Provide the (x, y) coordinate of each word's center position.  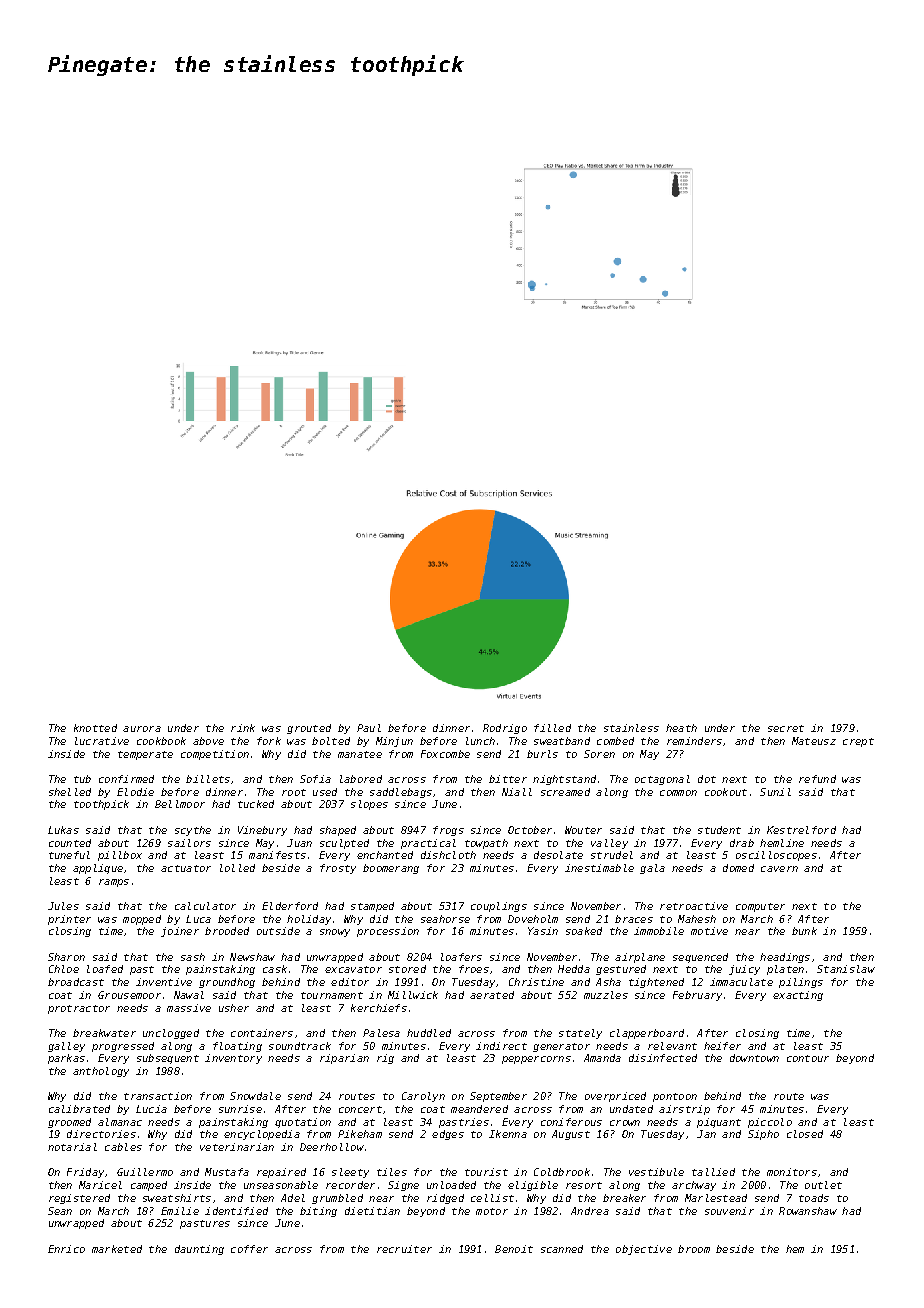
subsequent (168, 1059)
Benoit (514, 1249)
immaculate (741, 982)
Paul (369, 728)
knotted (95, 728)
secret (786, 728)
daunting (199, 1250)
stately (580, 1034)
